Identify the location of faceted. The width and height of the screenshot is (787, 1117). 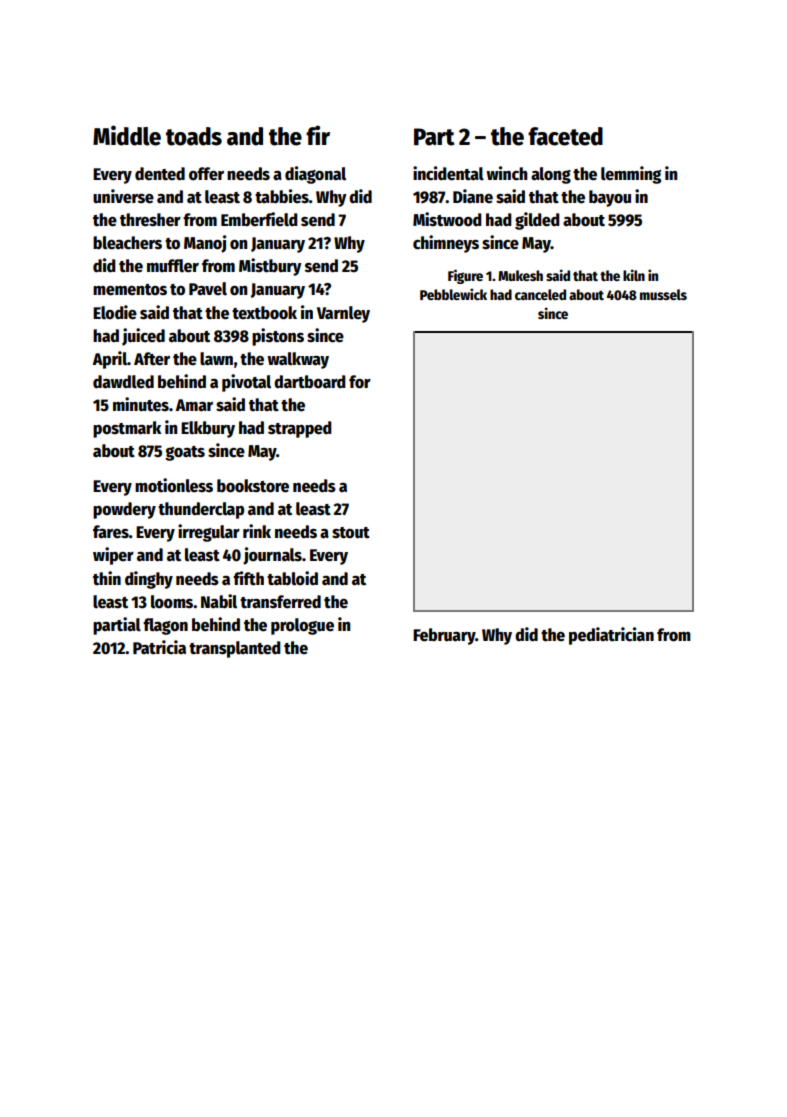
(565, 136).
